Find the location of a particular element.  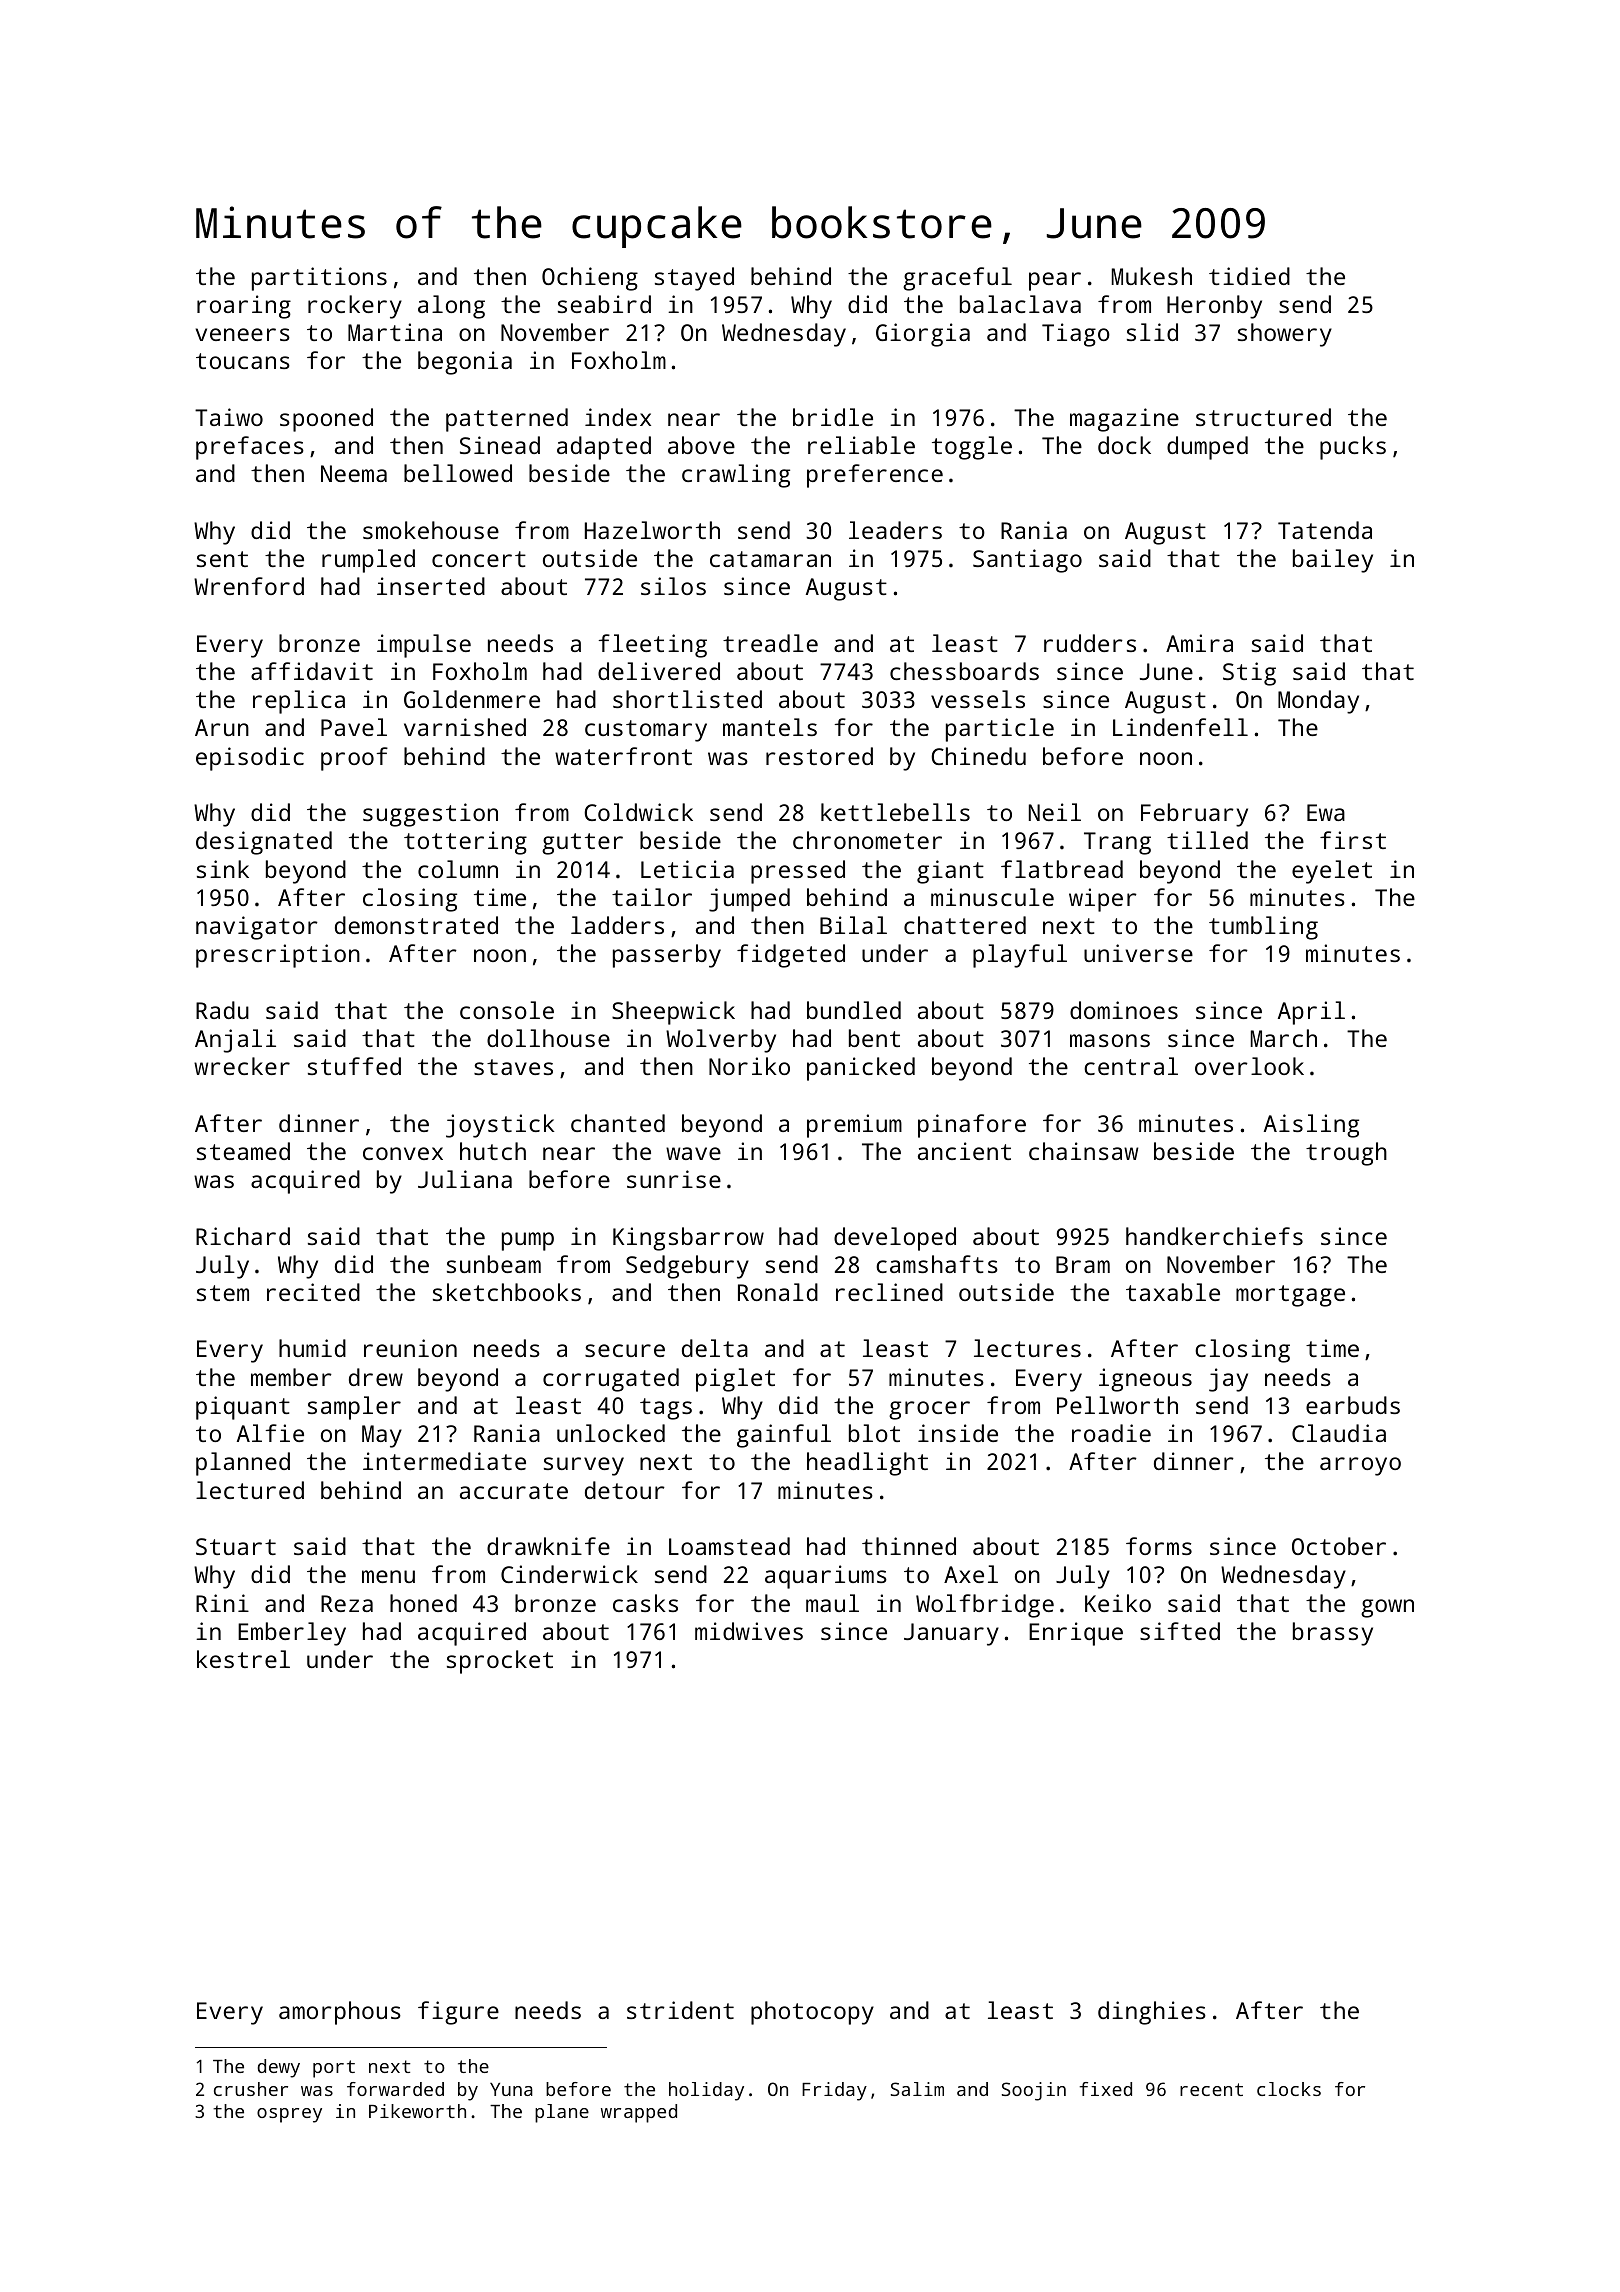

staves is located at coordinates (513, 1067).
